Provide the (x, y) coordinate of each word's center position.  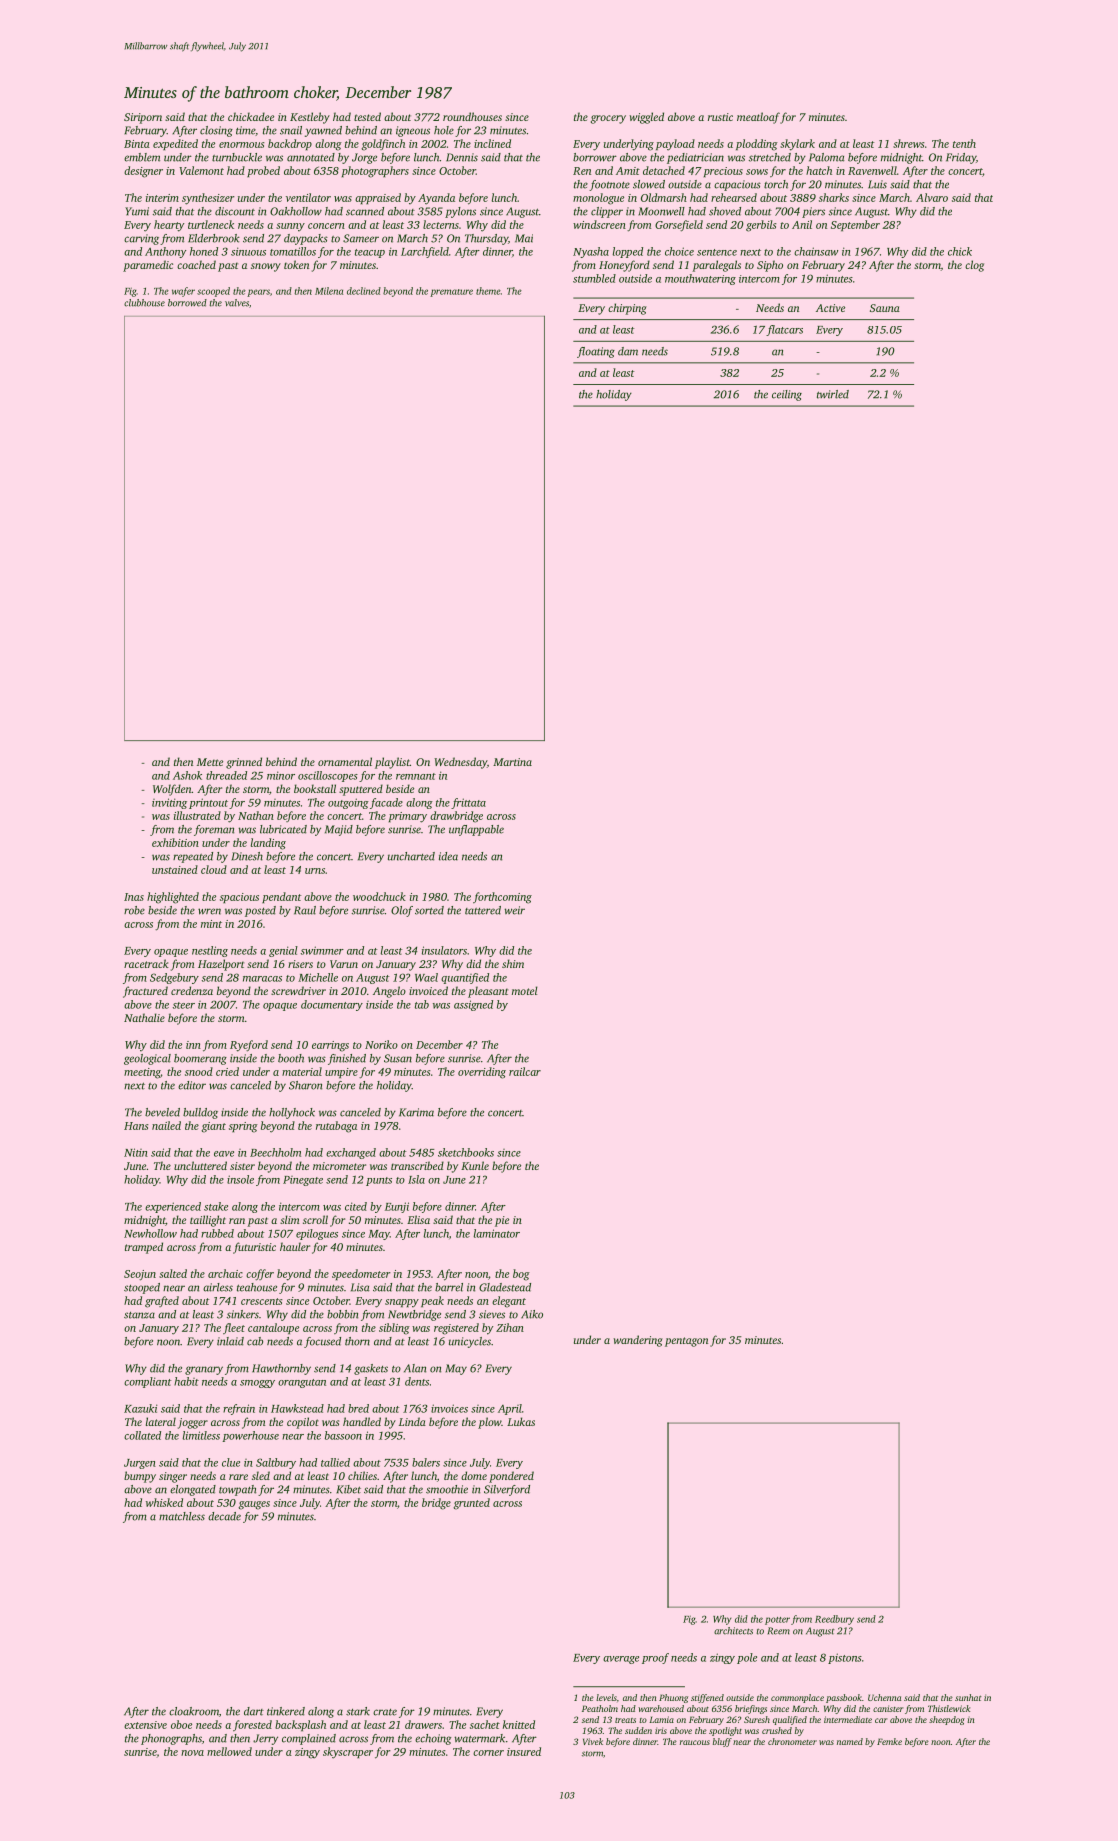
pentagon (686, 1342)
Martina (512, 762)
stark (358, 1711)
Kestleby (310, 118)
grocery (608, 119)
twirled (833, 394)
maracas (262, 979)
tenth (964, 143)
